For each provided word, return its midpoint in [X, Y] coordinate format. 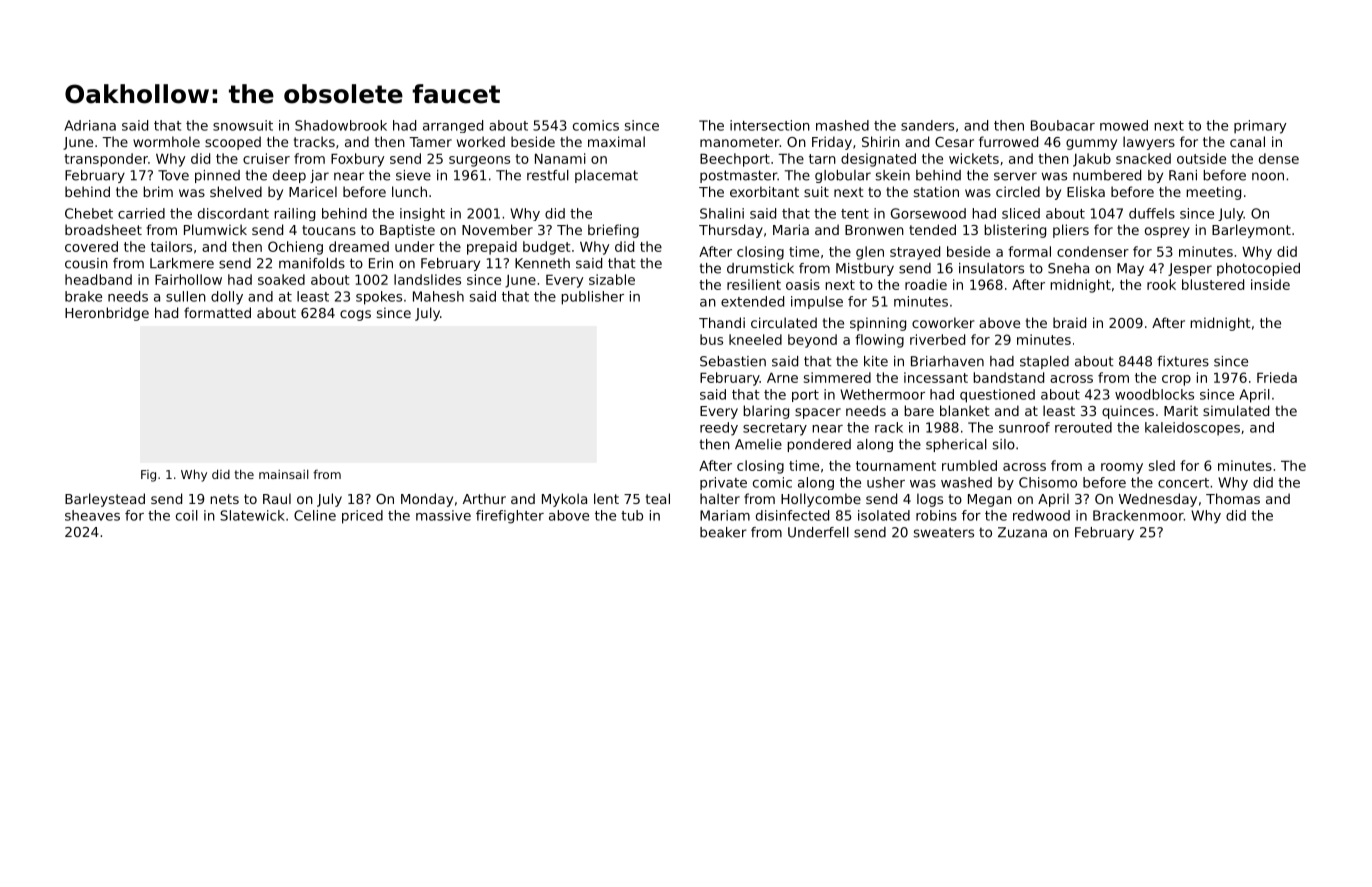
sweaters [944, 532]
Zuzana [1022, 532]
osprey [1167, 232]
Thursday [731, 231]
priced [362, 517]
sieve [413, 175]
